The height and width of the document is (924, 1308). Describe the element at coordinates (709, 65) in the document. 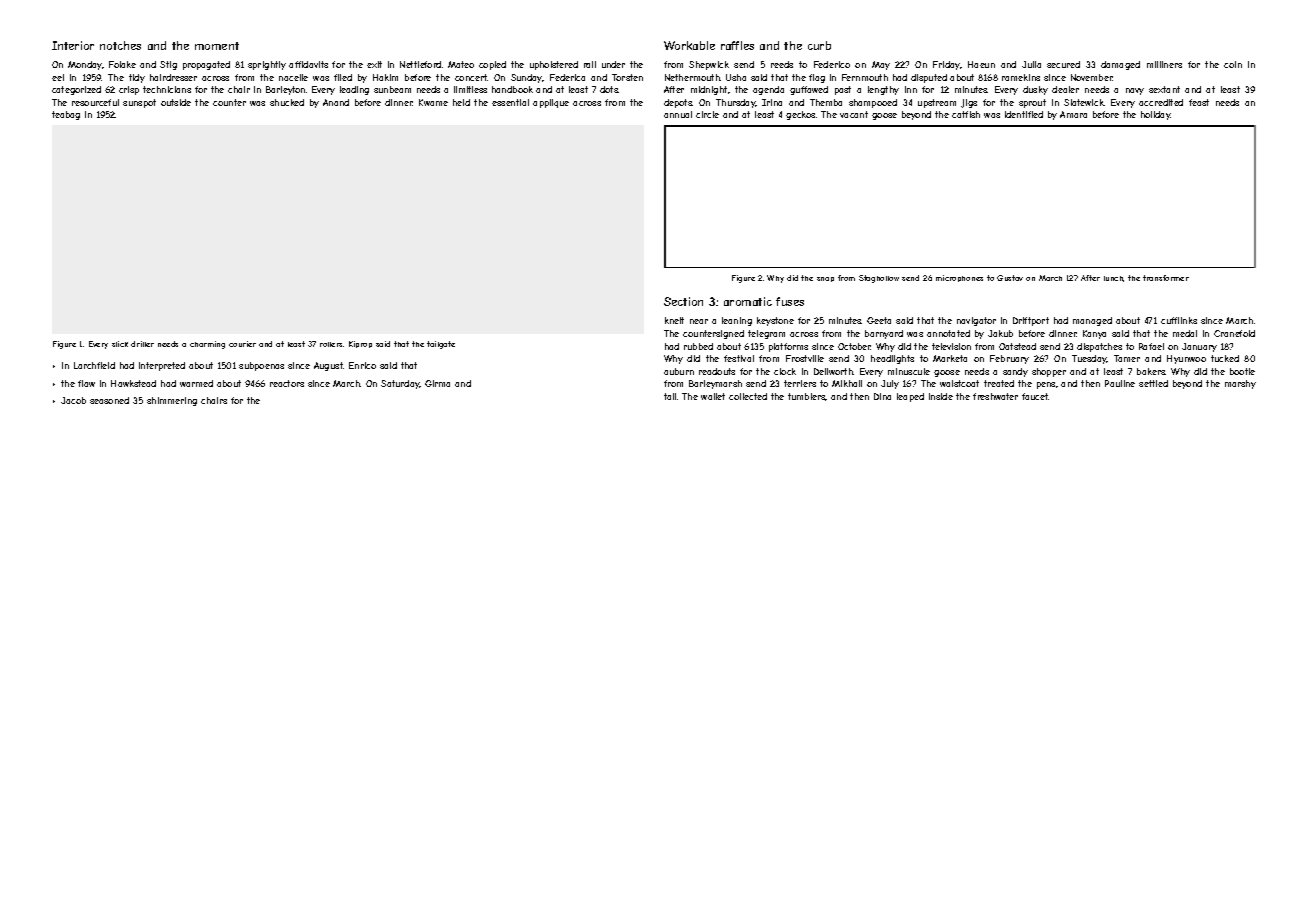

I see `Shepwick` at that location.
